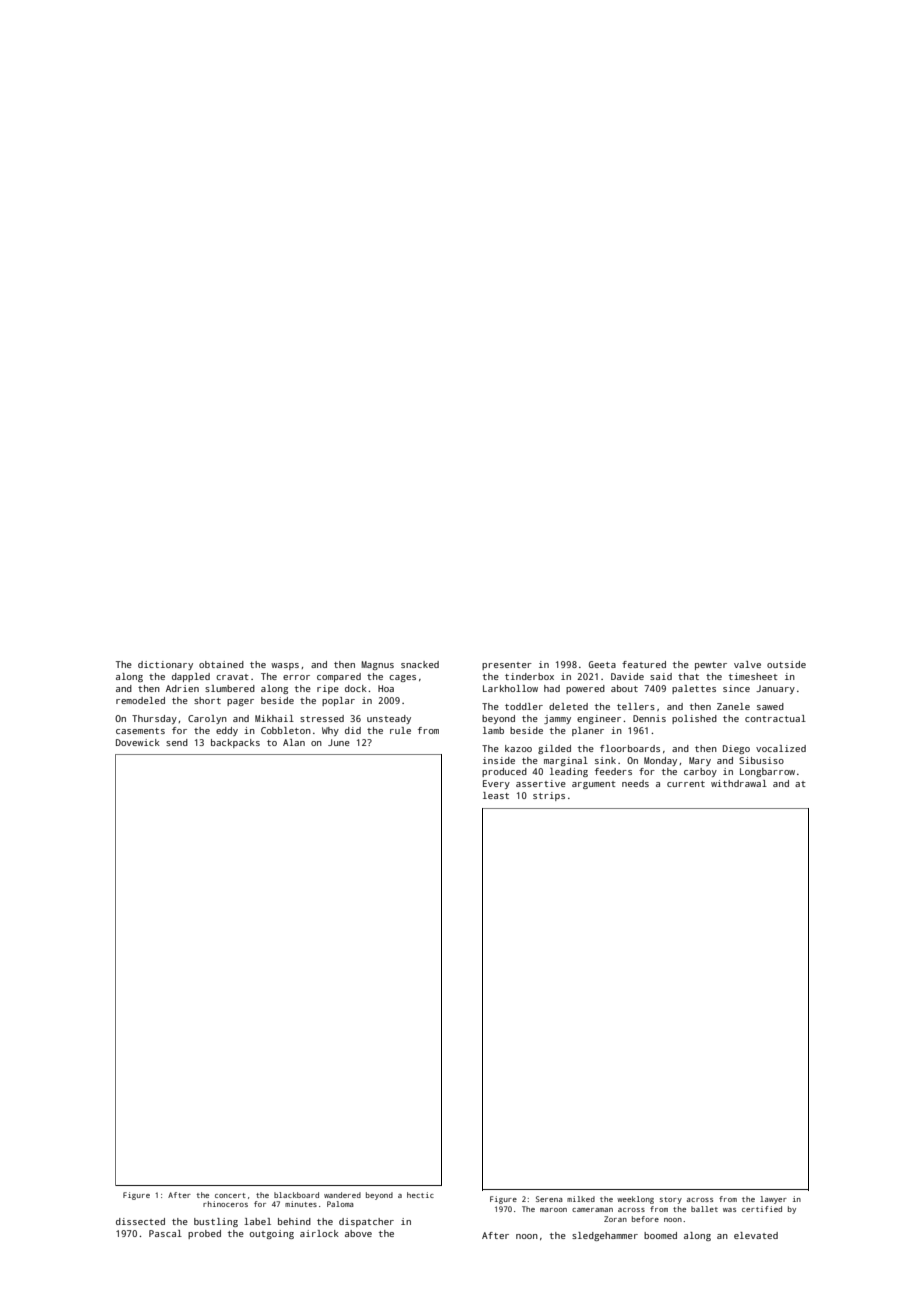 This document has height=1308, width=924. Describe the element at coordinates (353, 730) in the document. I see `did` at that location.
